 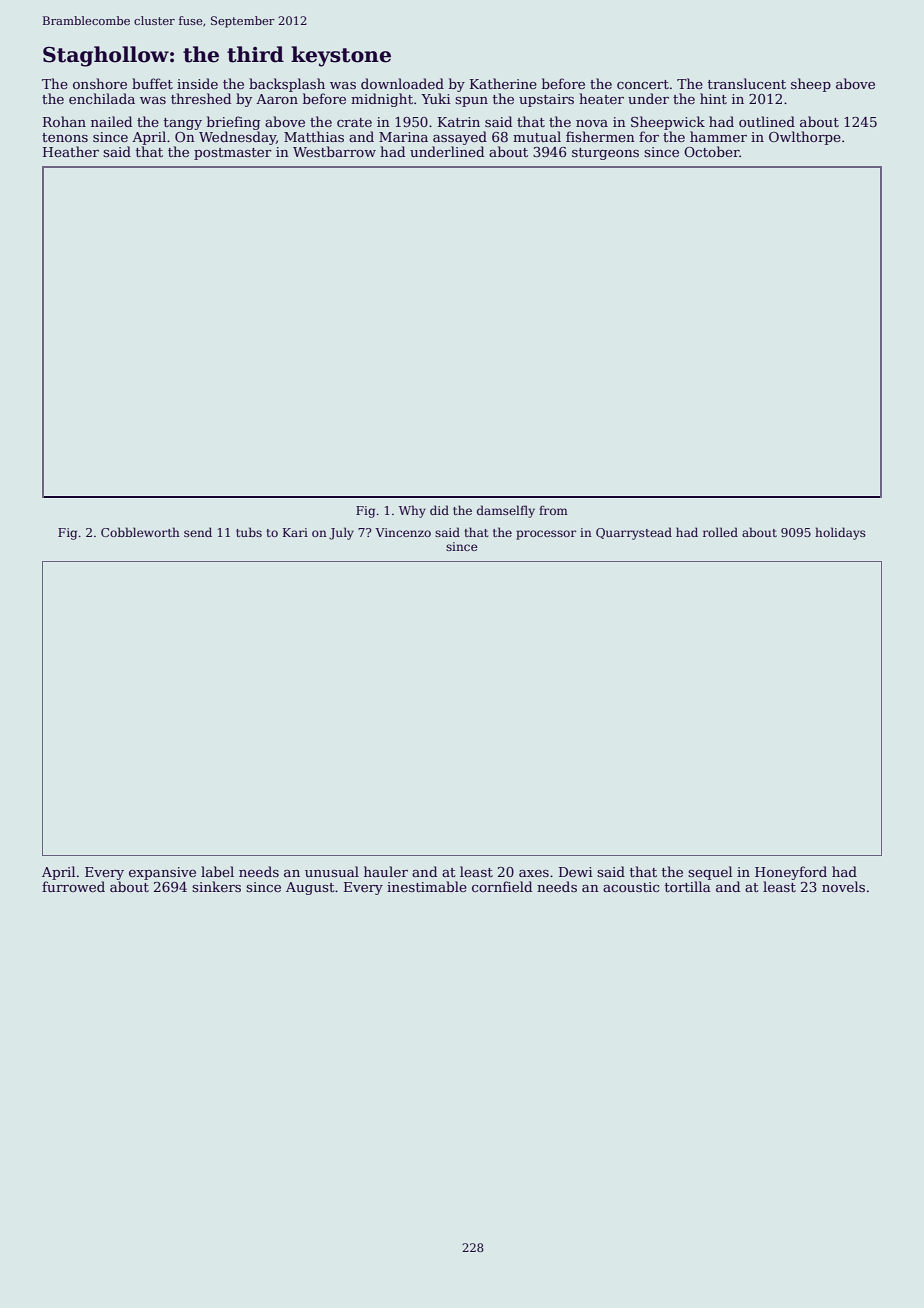 What do you see at coordinates (546, 535) in the screenshot?
I see `processor` at bounding box center [546, 535].
